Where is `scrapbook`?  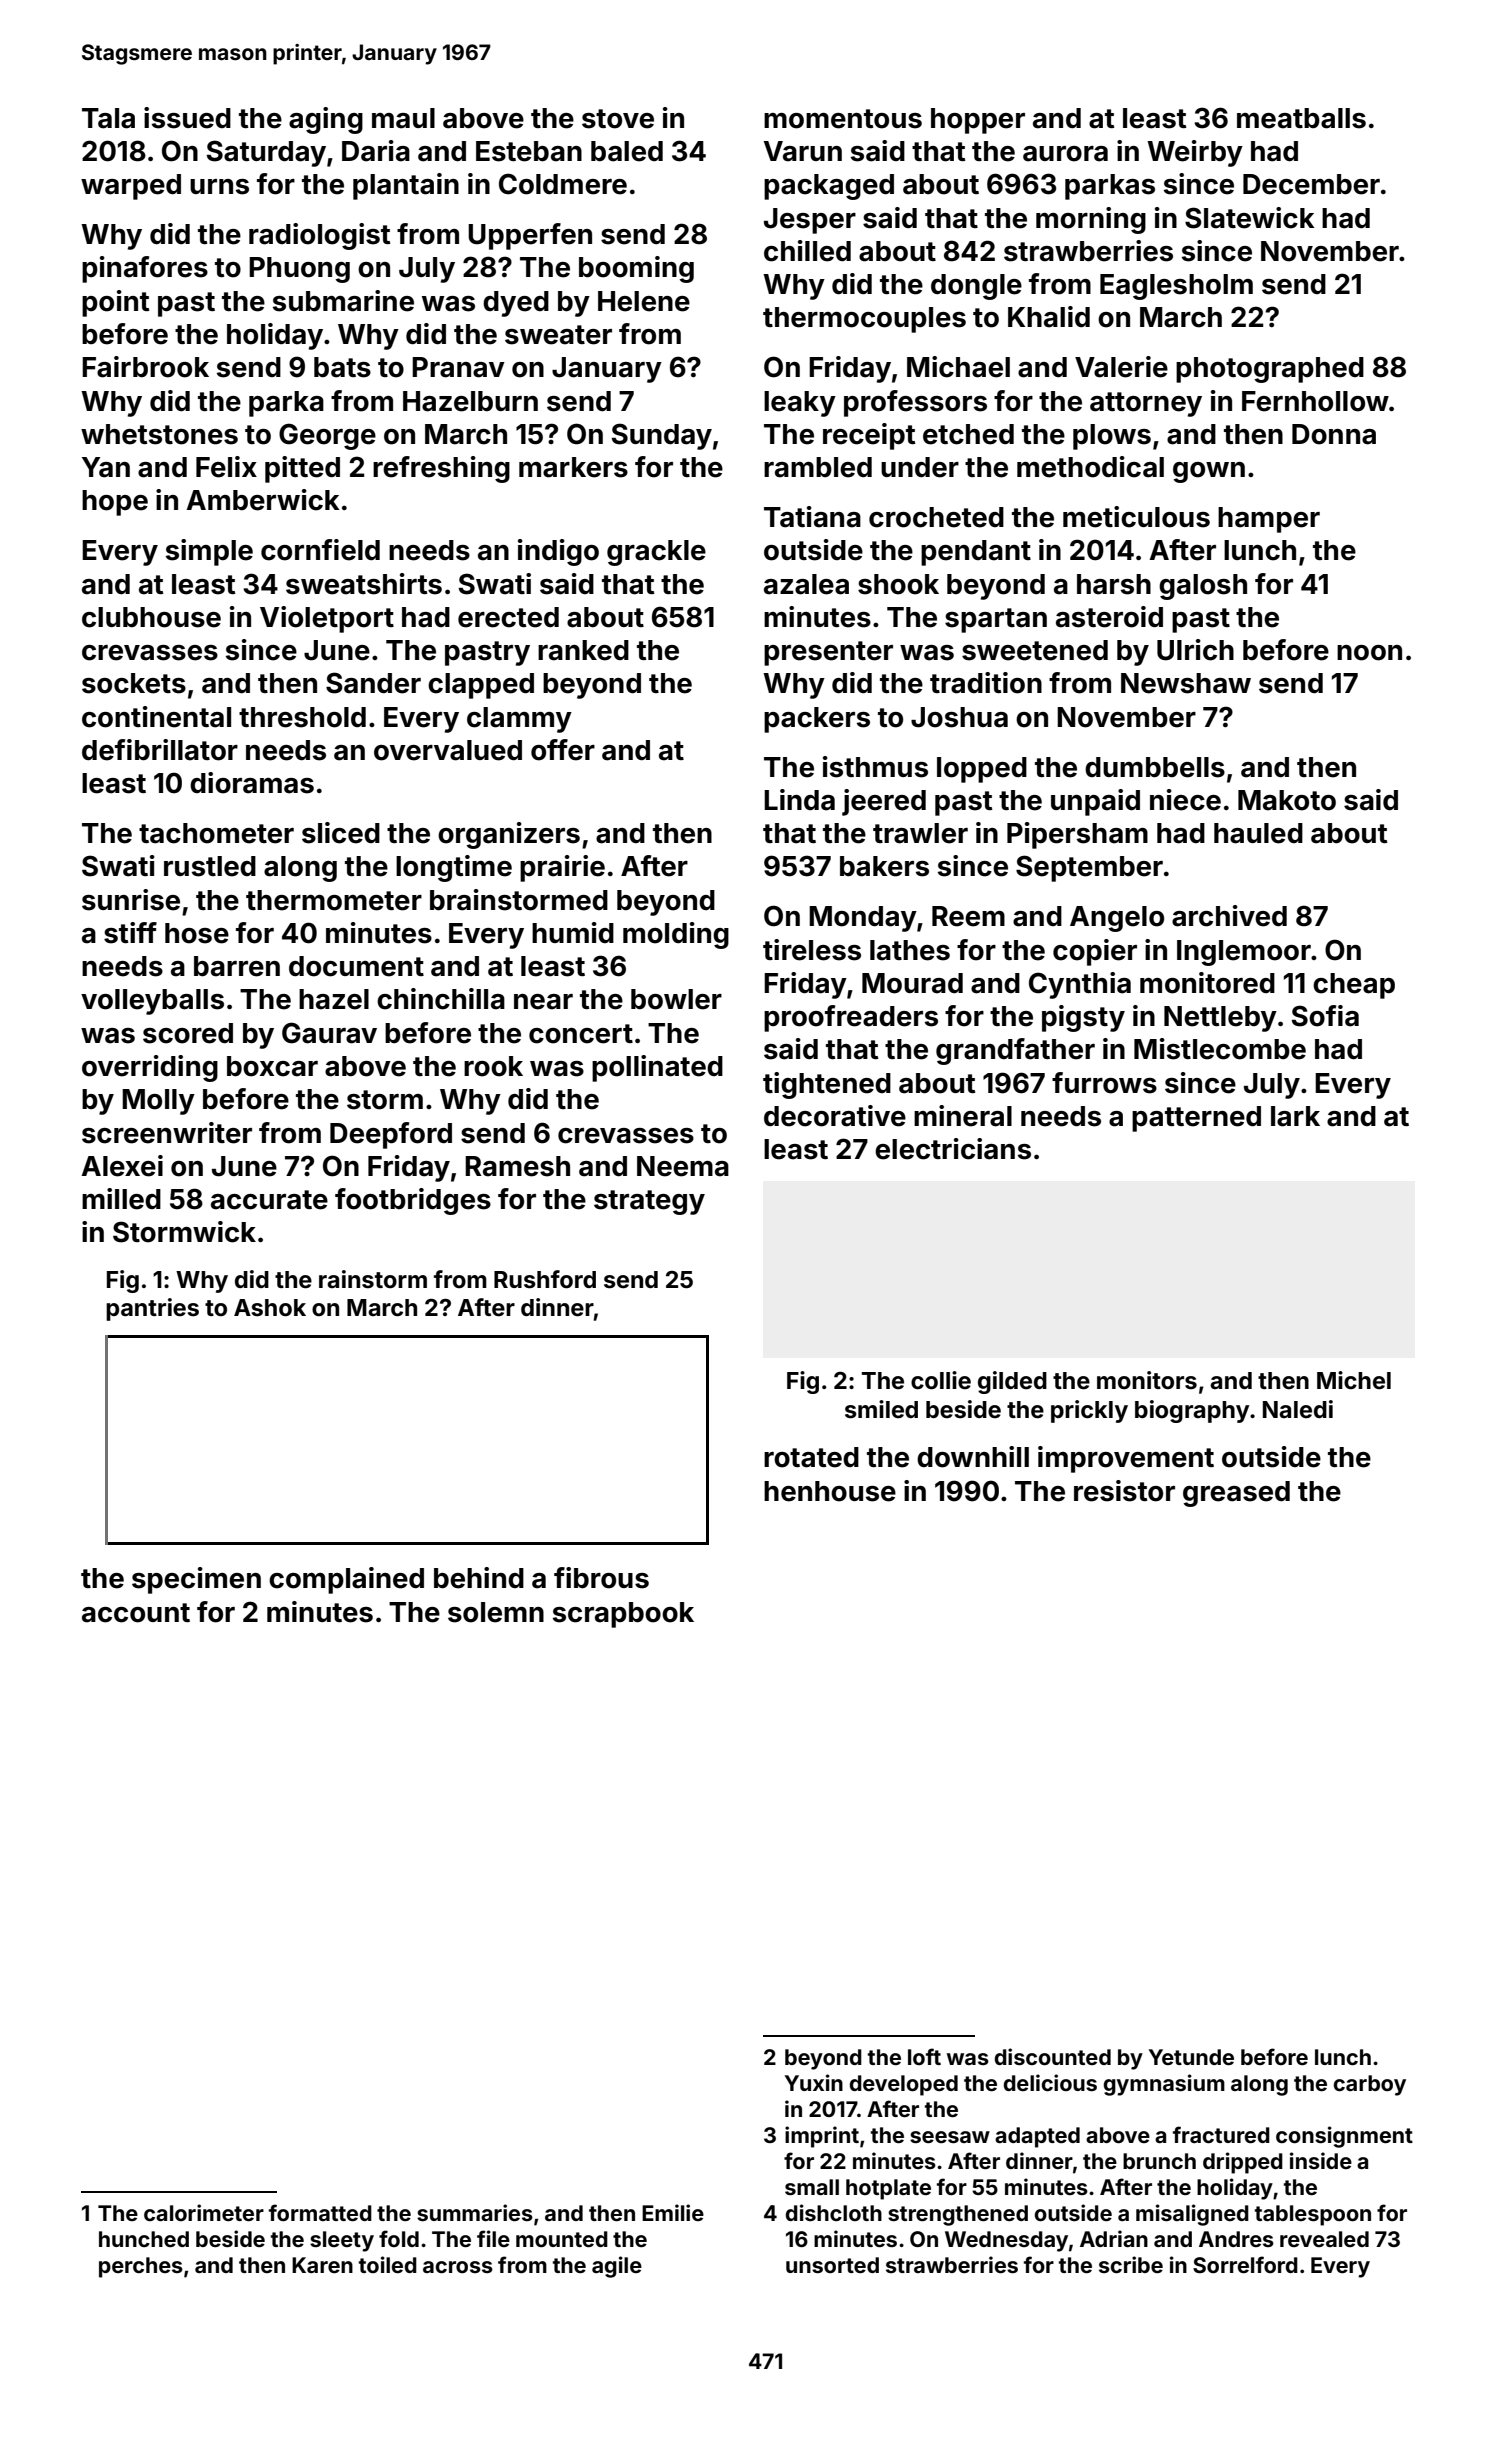 scrapbook is located at coordinates (623, 1615).
